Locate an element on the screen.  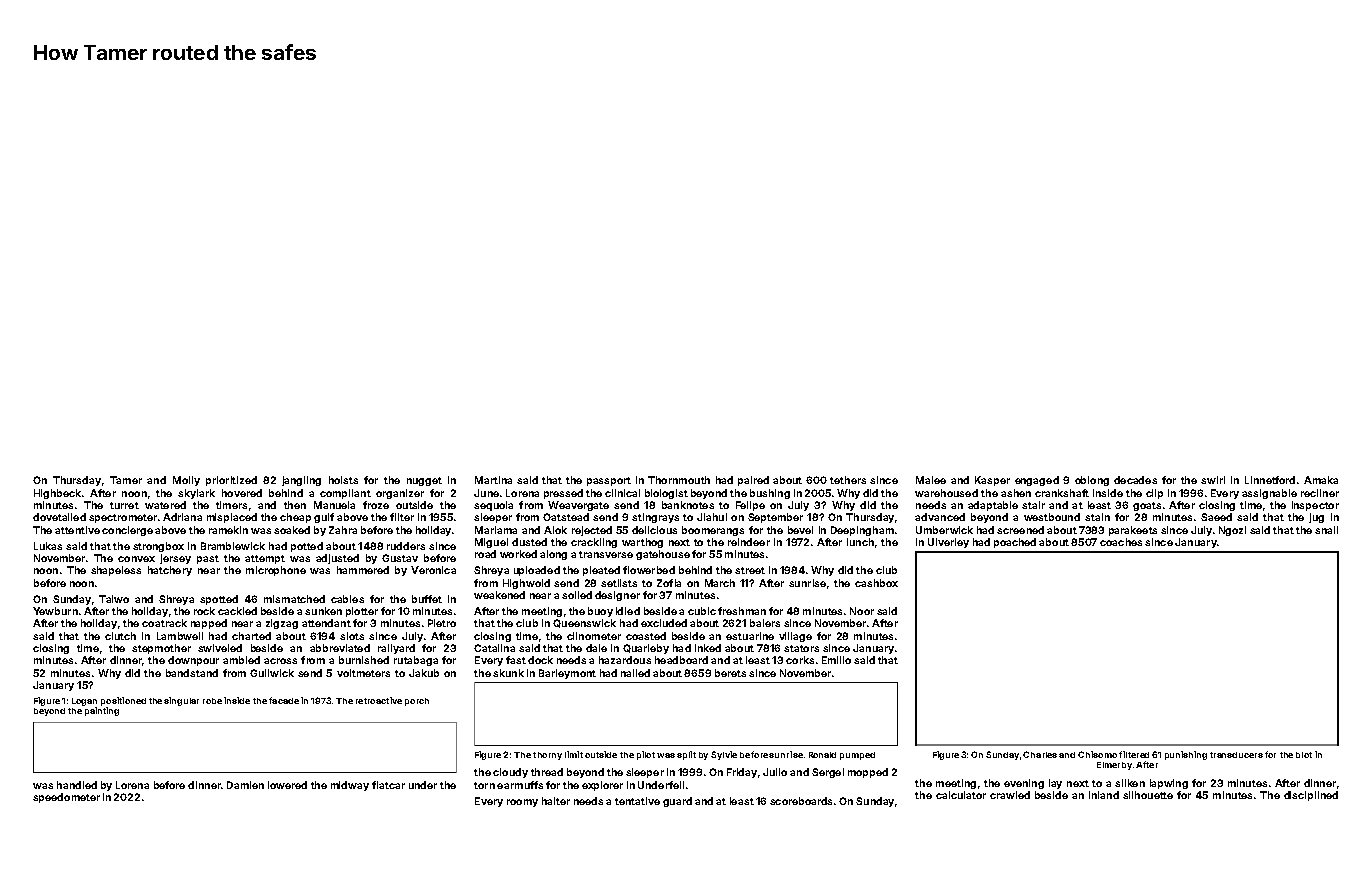
cashbox is located at coordinates (876, 583).
